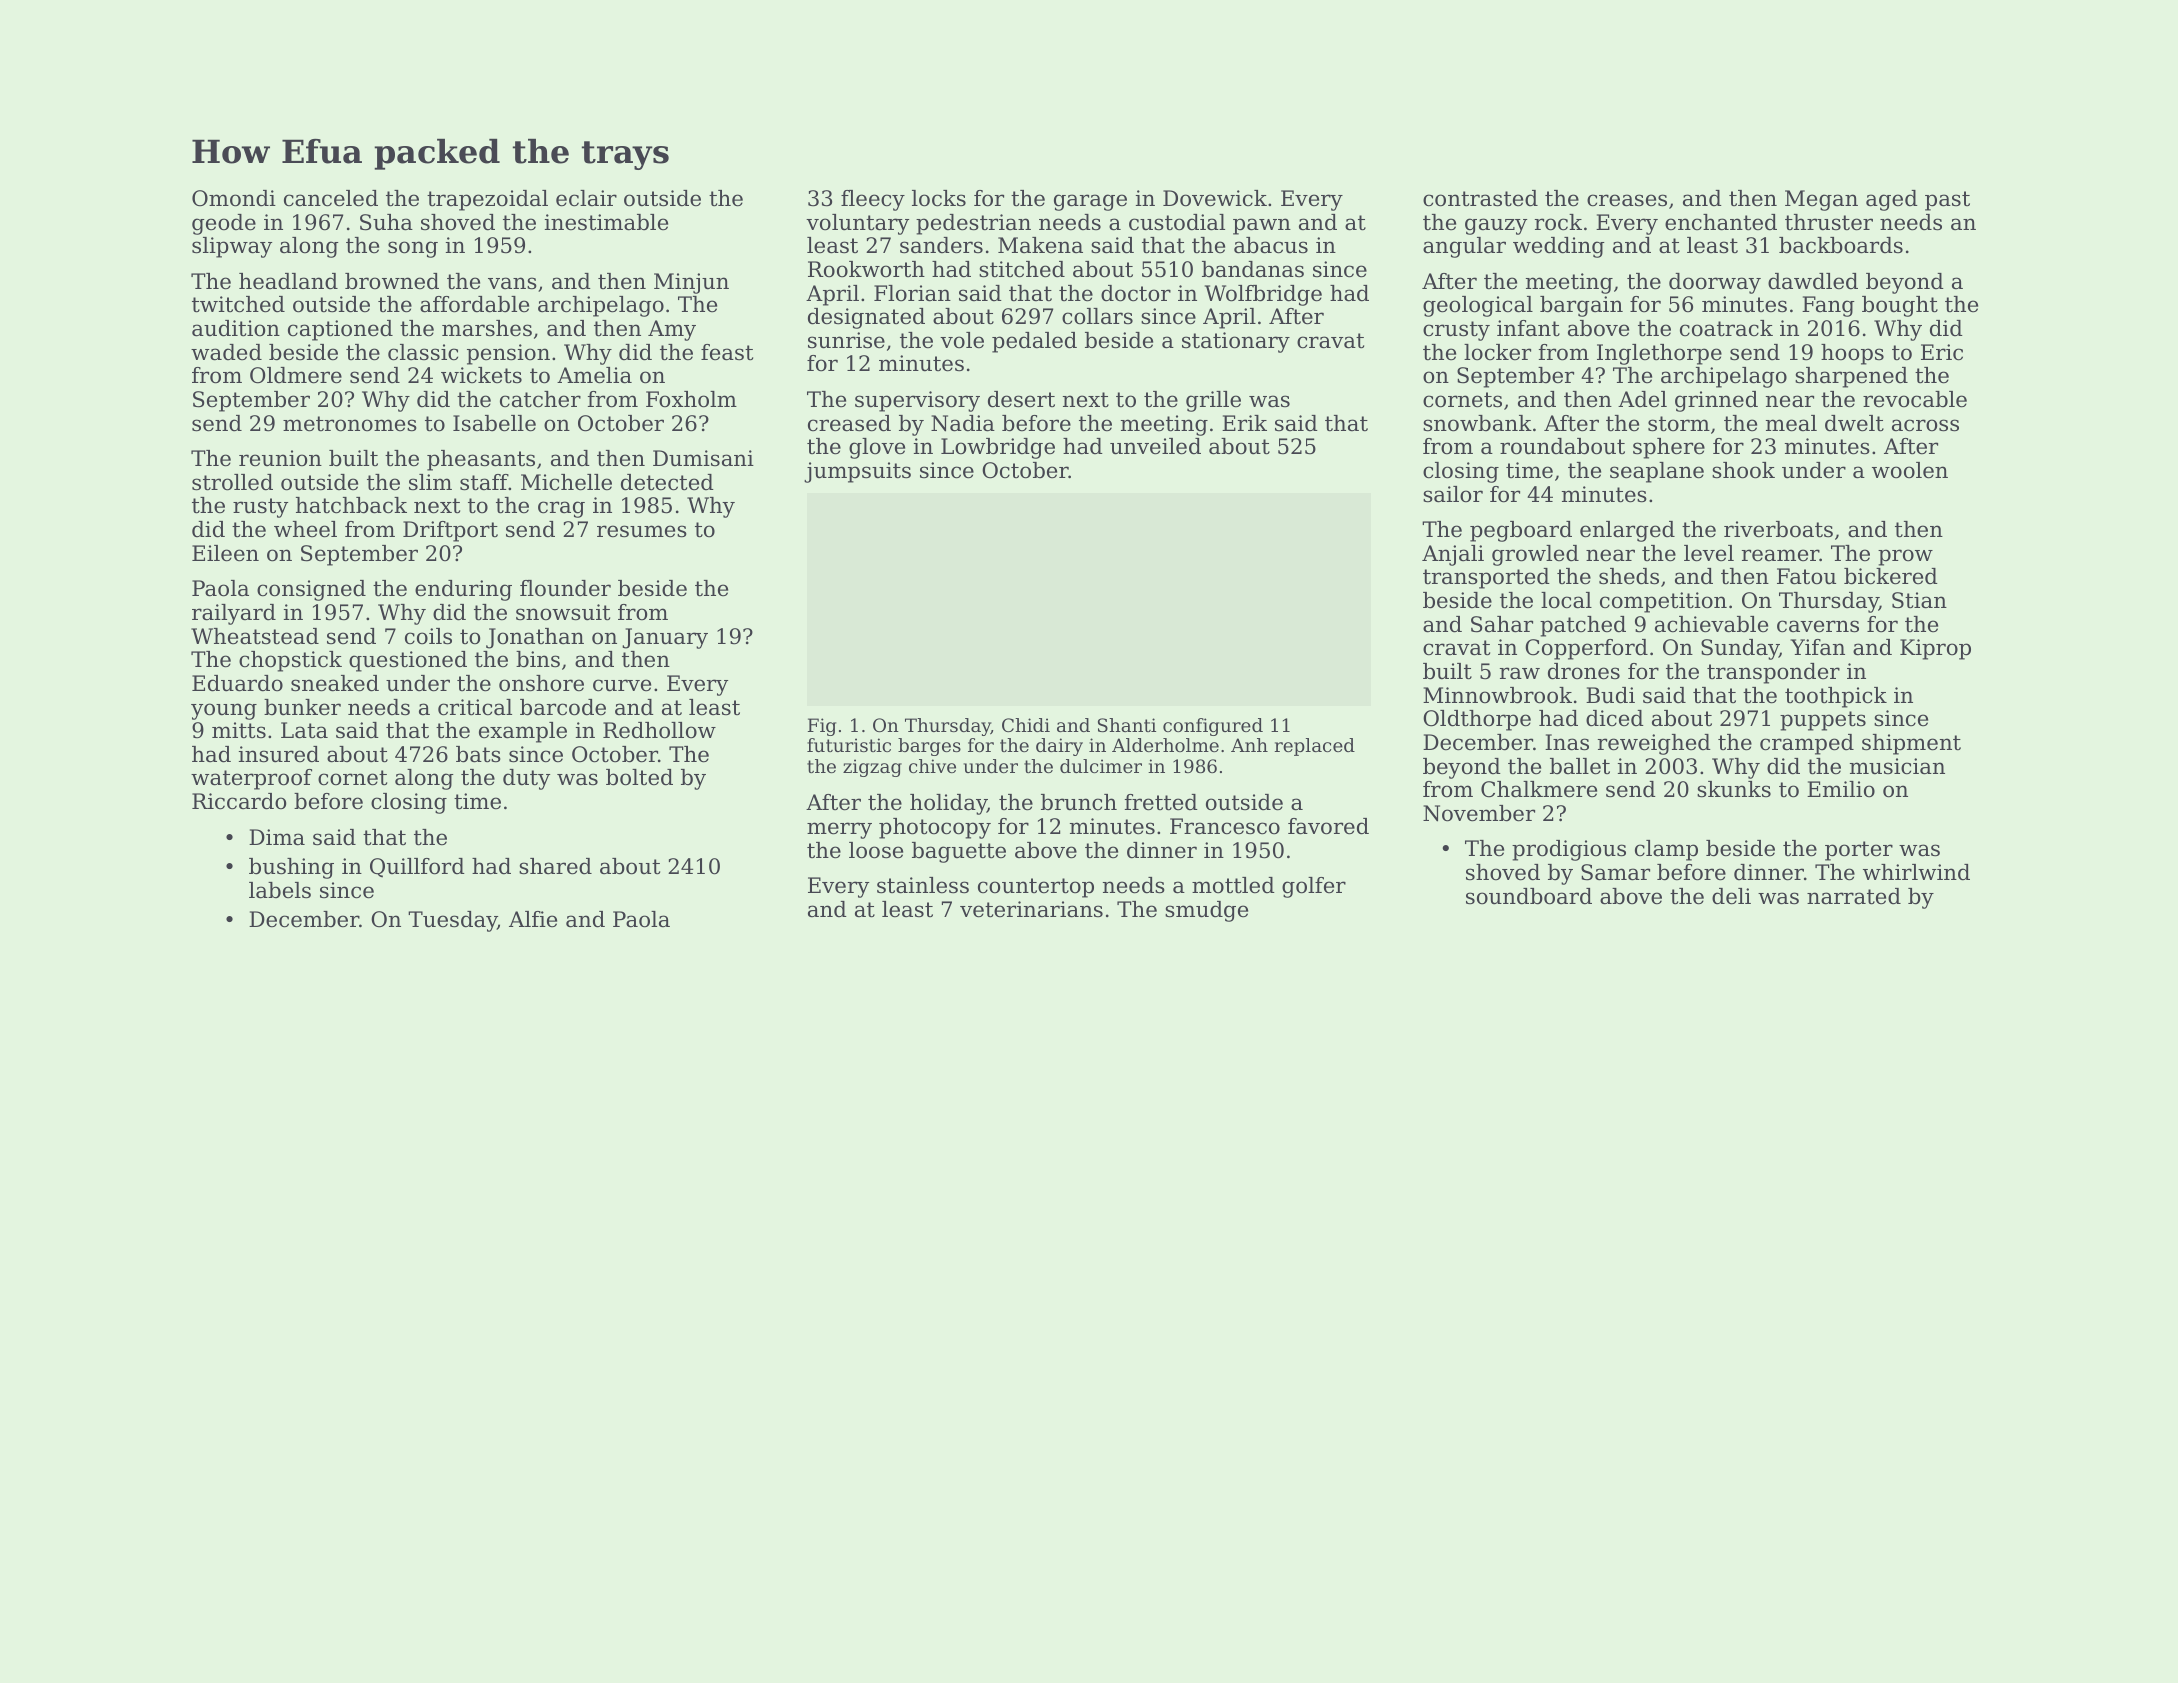 This screenshot has width=2178, height=1683. I want to click on Dovewick, so click(1215, 198).
